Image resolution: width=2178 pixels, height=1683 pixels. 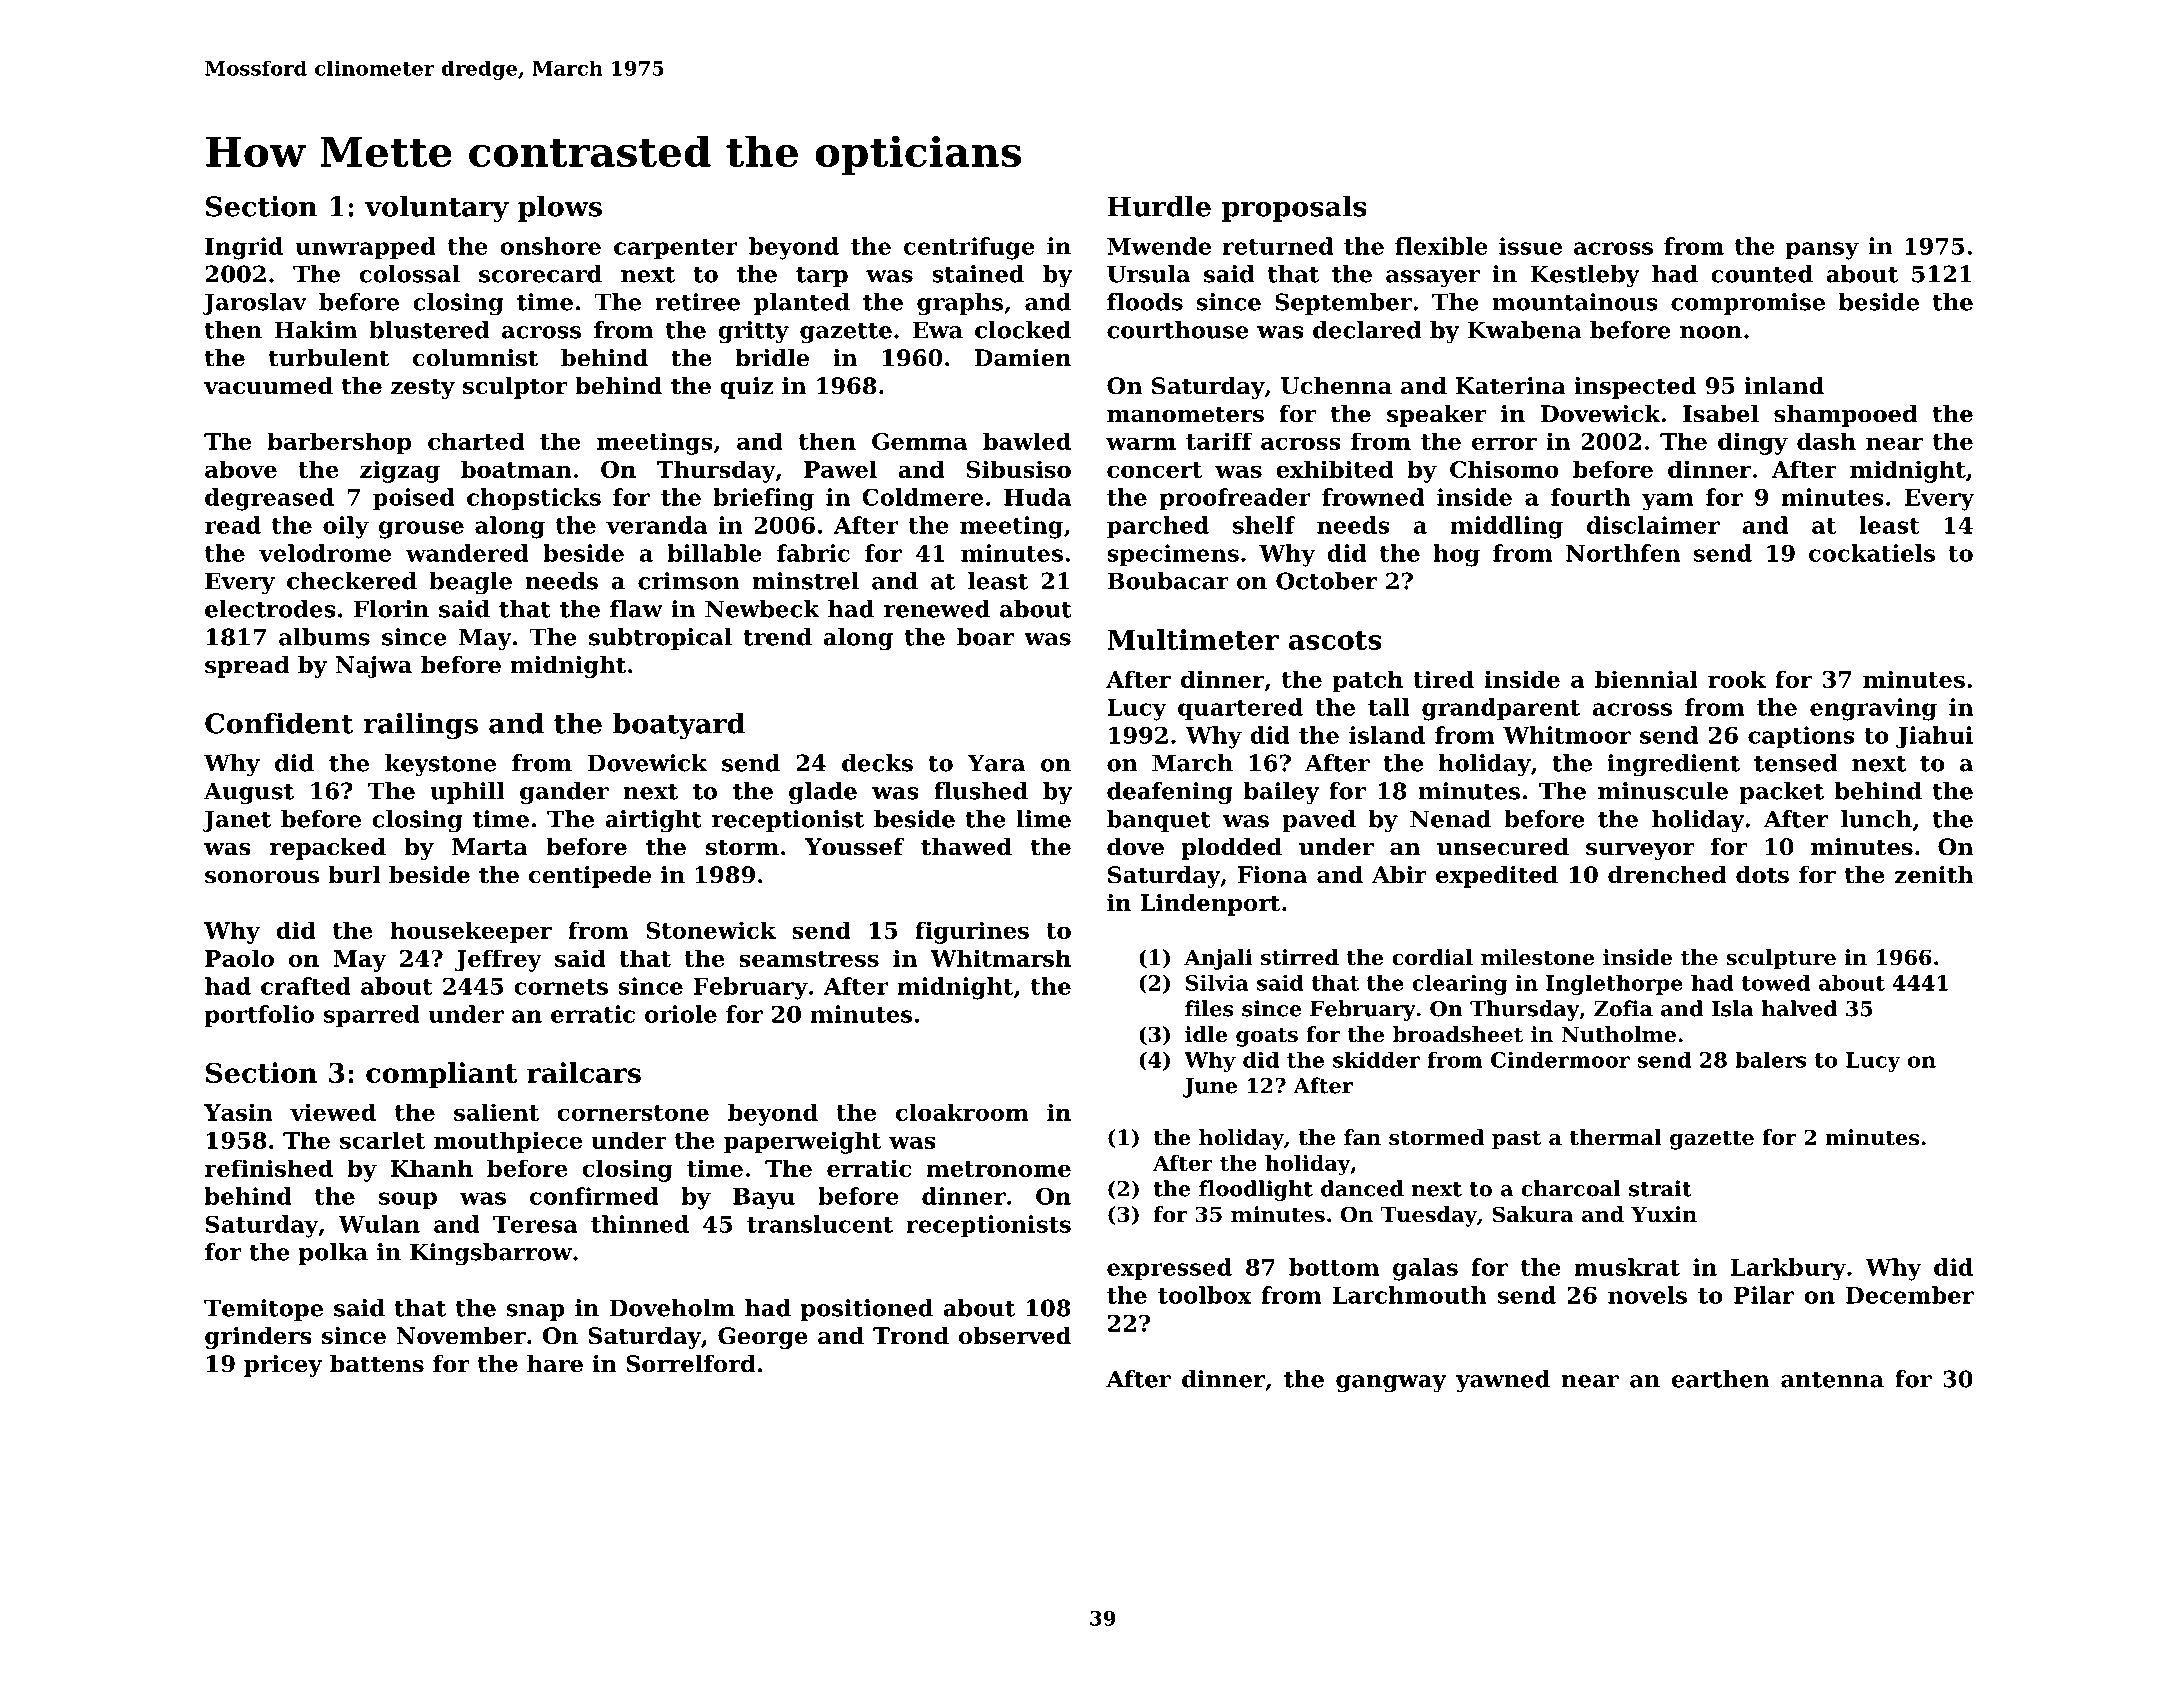 What do you see at coordinates (1503, 1381) in the page?
I see `yawned` at bounding box center [1503, 1381].
